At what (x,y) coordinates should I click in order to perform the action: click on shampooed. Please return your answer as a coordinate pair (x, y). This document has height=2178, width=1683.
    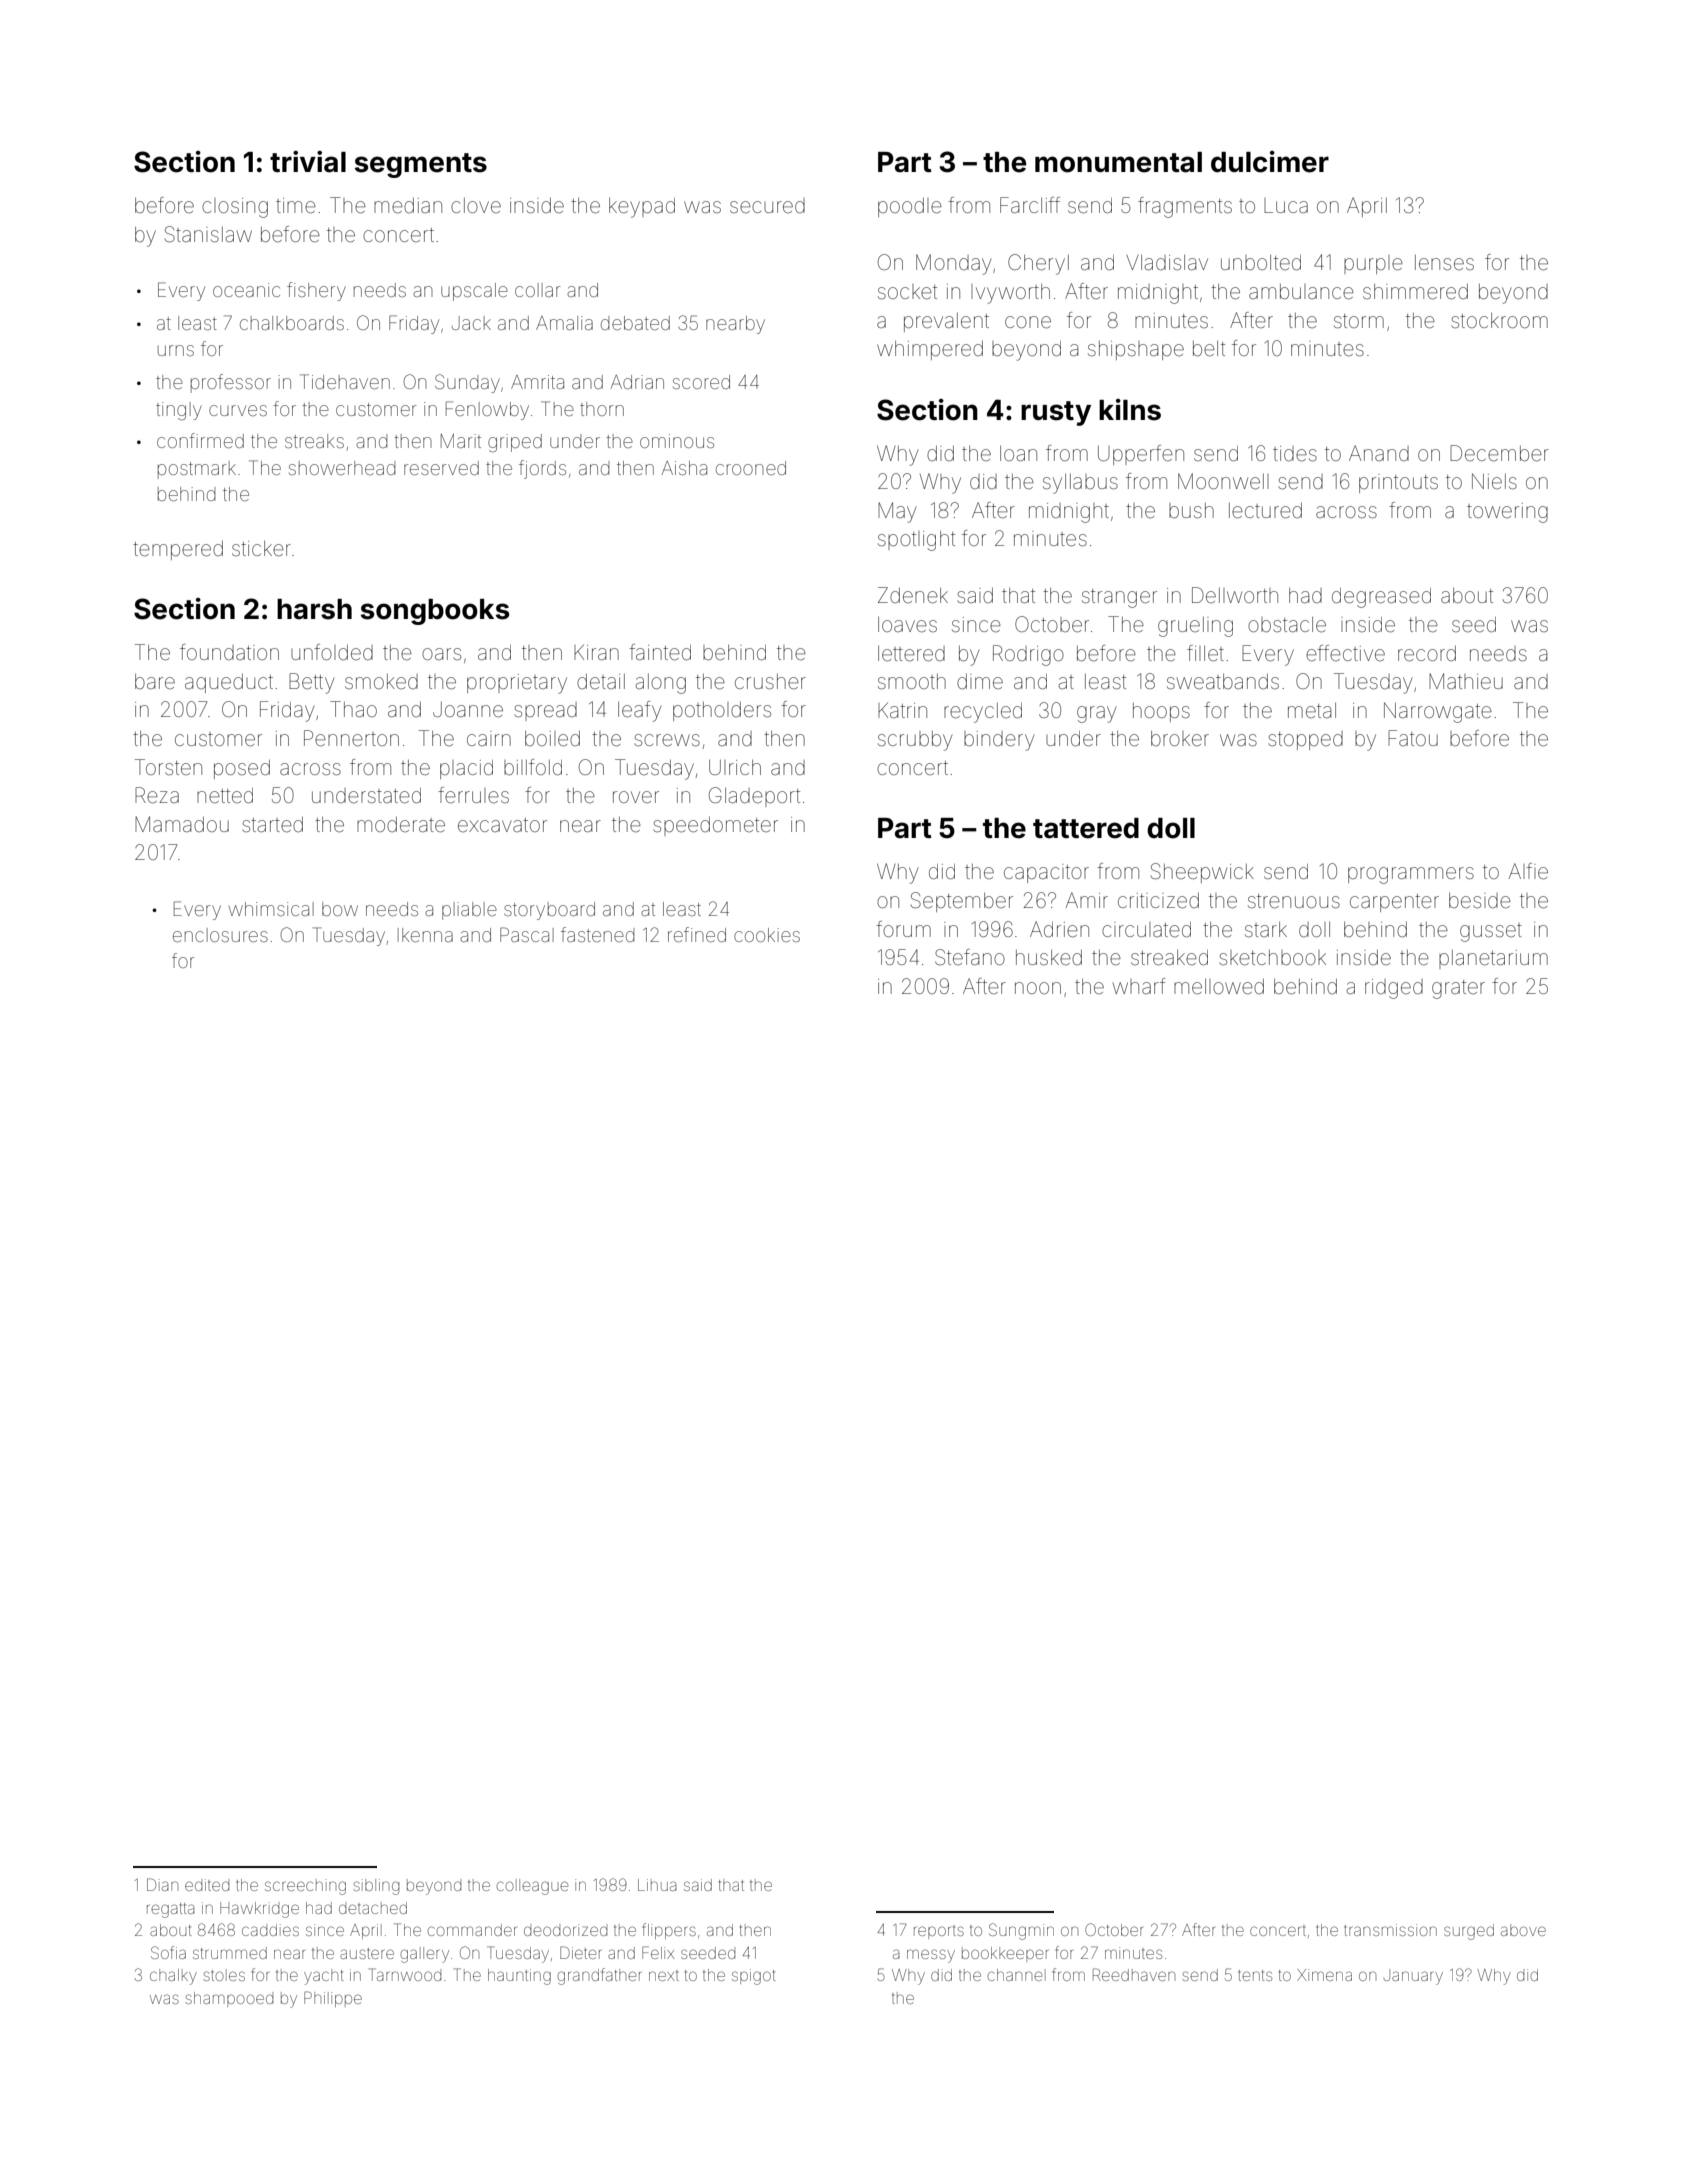
    Looking at the image, I should click on (229, 1999).
